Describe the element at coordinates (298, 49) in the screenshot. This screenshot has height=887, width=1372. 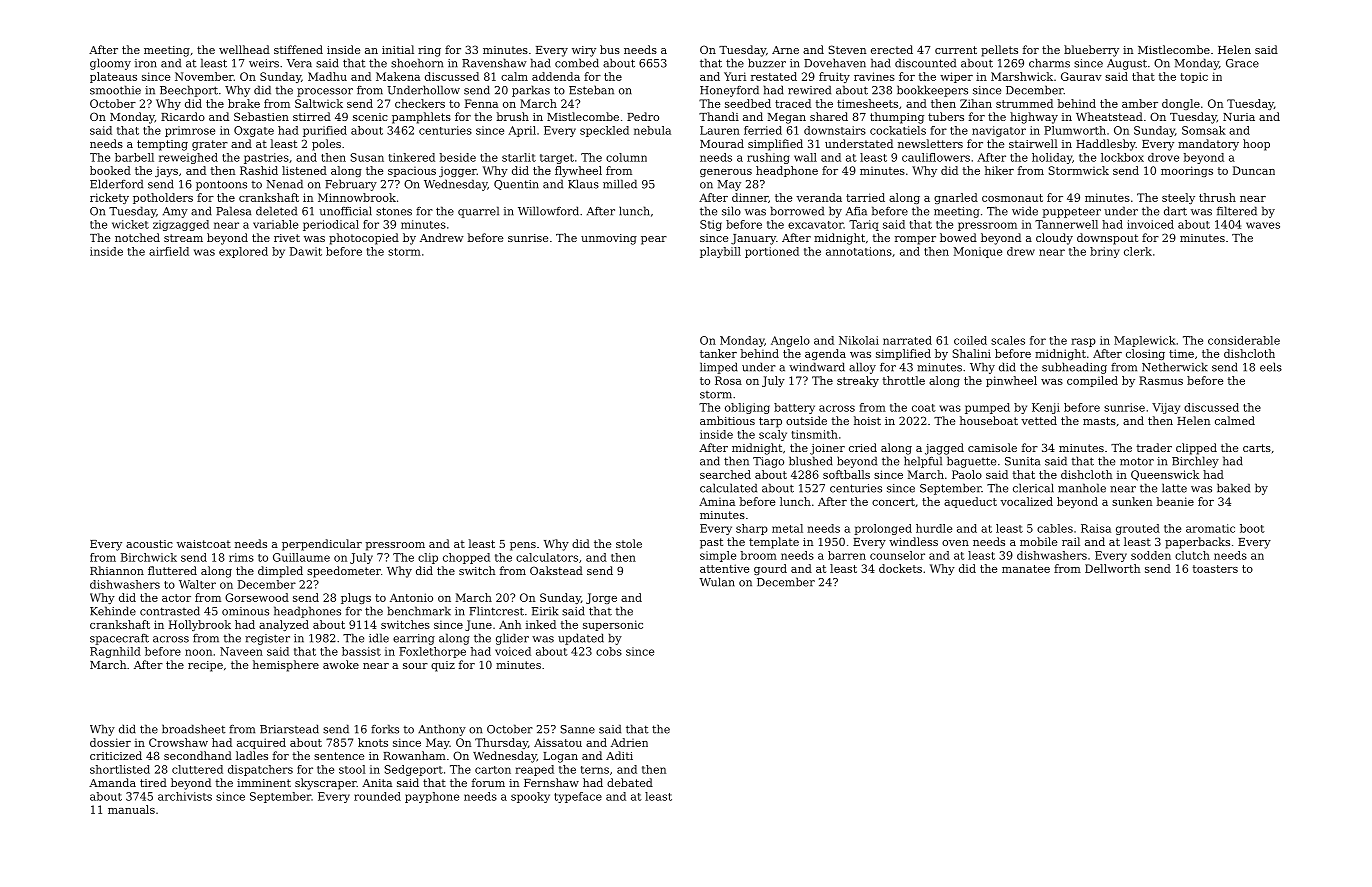
I see `stiffened` at that location.
